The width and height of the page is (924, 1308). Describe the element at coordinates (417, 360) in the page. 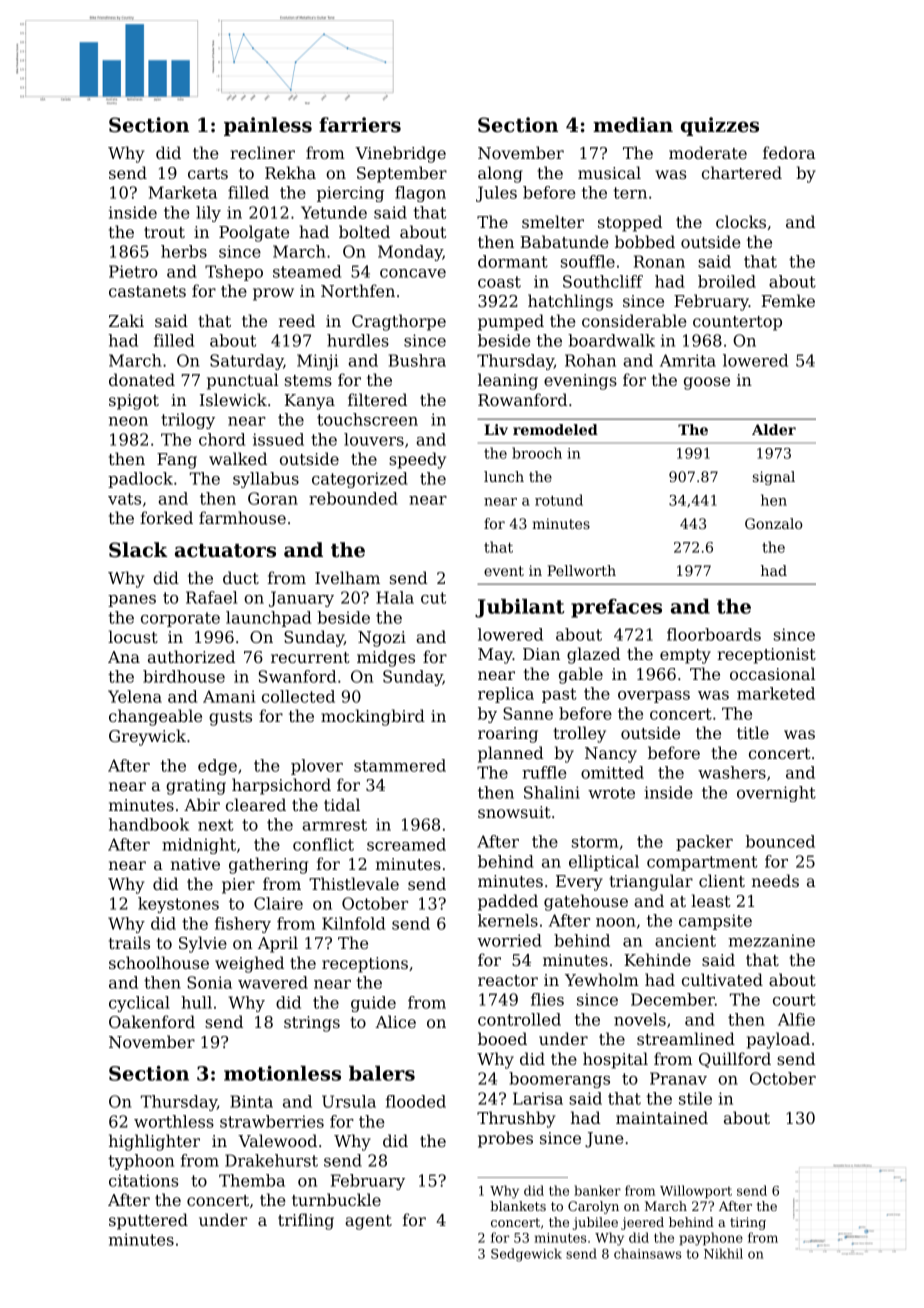

I see `Bushra` at that location.
